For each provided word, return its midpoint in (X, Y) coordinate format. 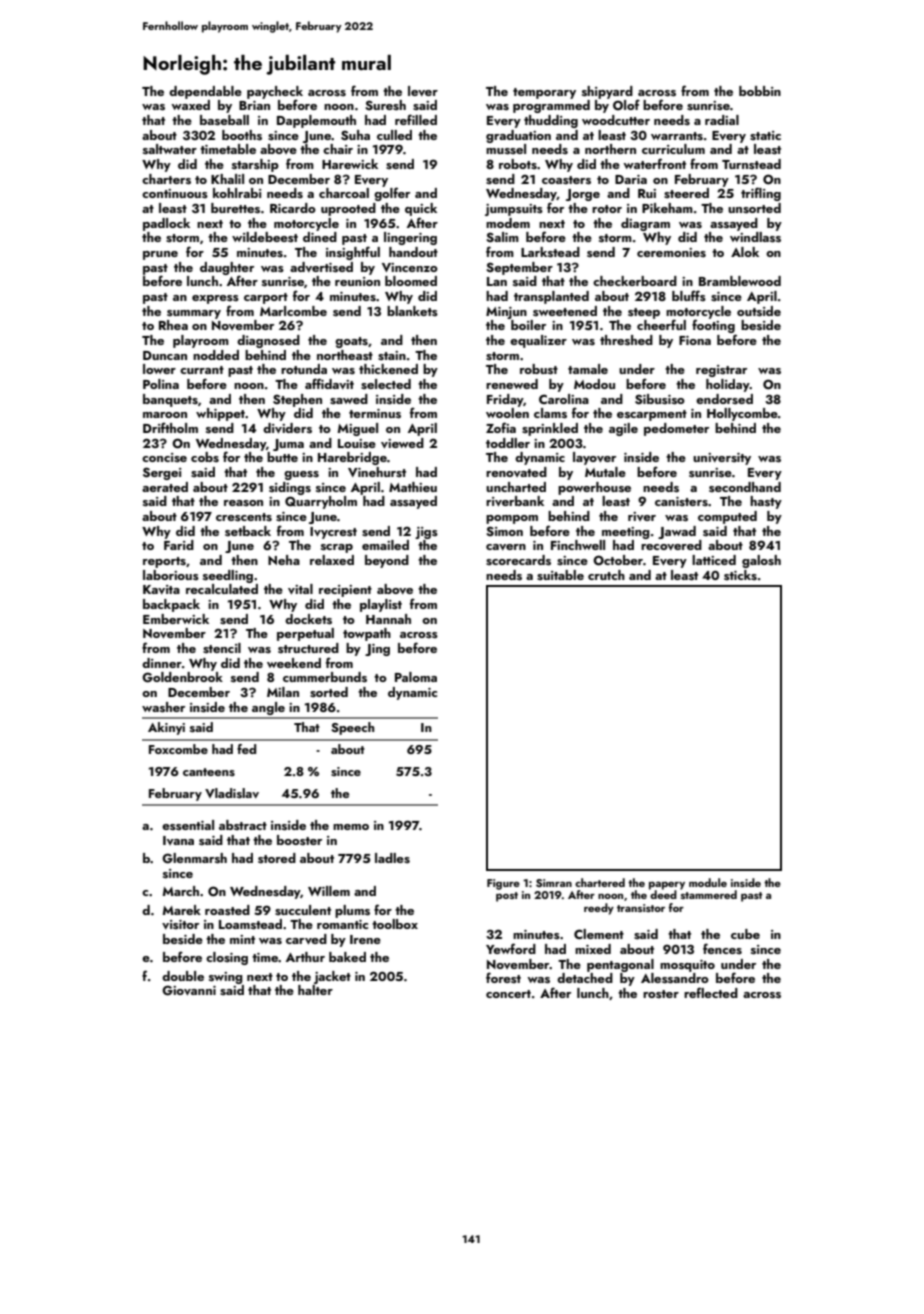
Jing (377, 650)
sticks (740, 575)
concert (508, 994)
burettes (235, 208)
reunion (357, 281)
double (183, 976)
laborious (171, 575)
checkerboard (635, 281)
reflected (711, 992)
